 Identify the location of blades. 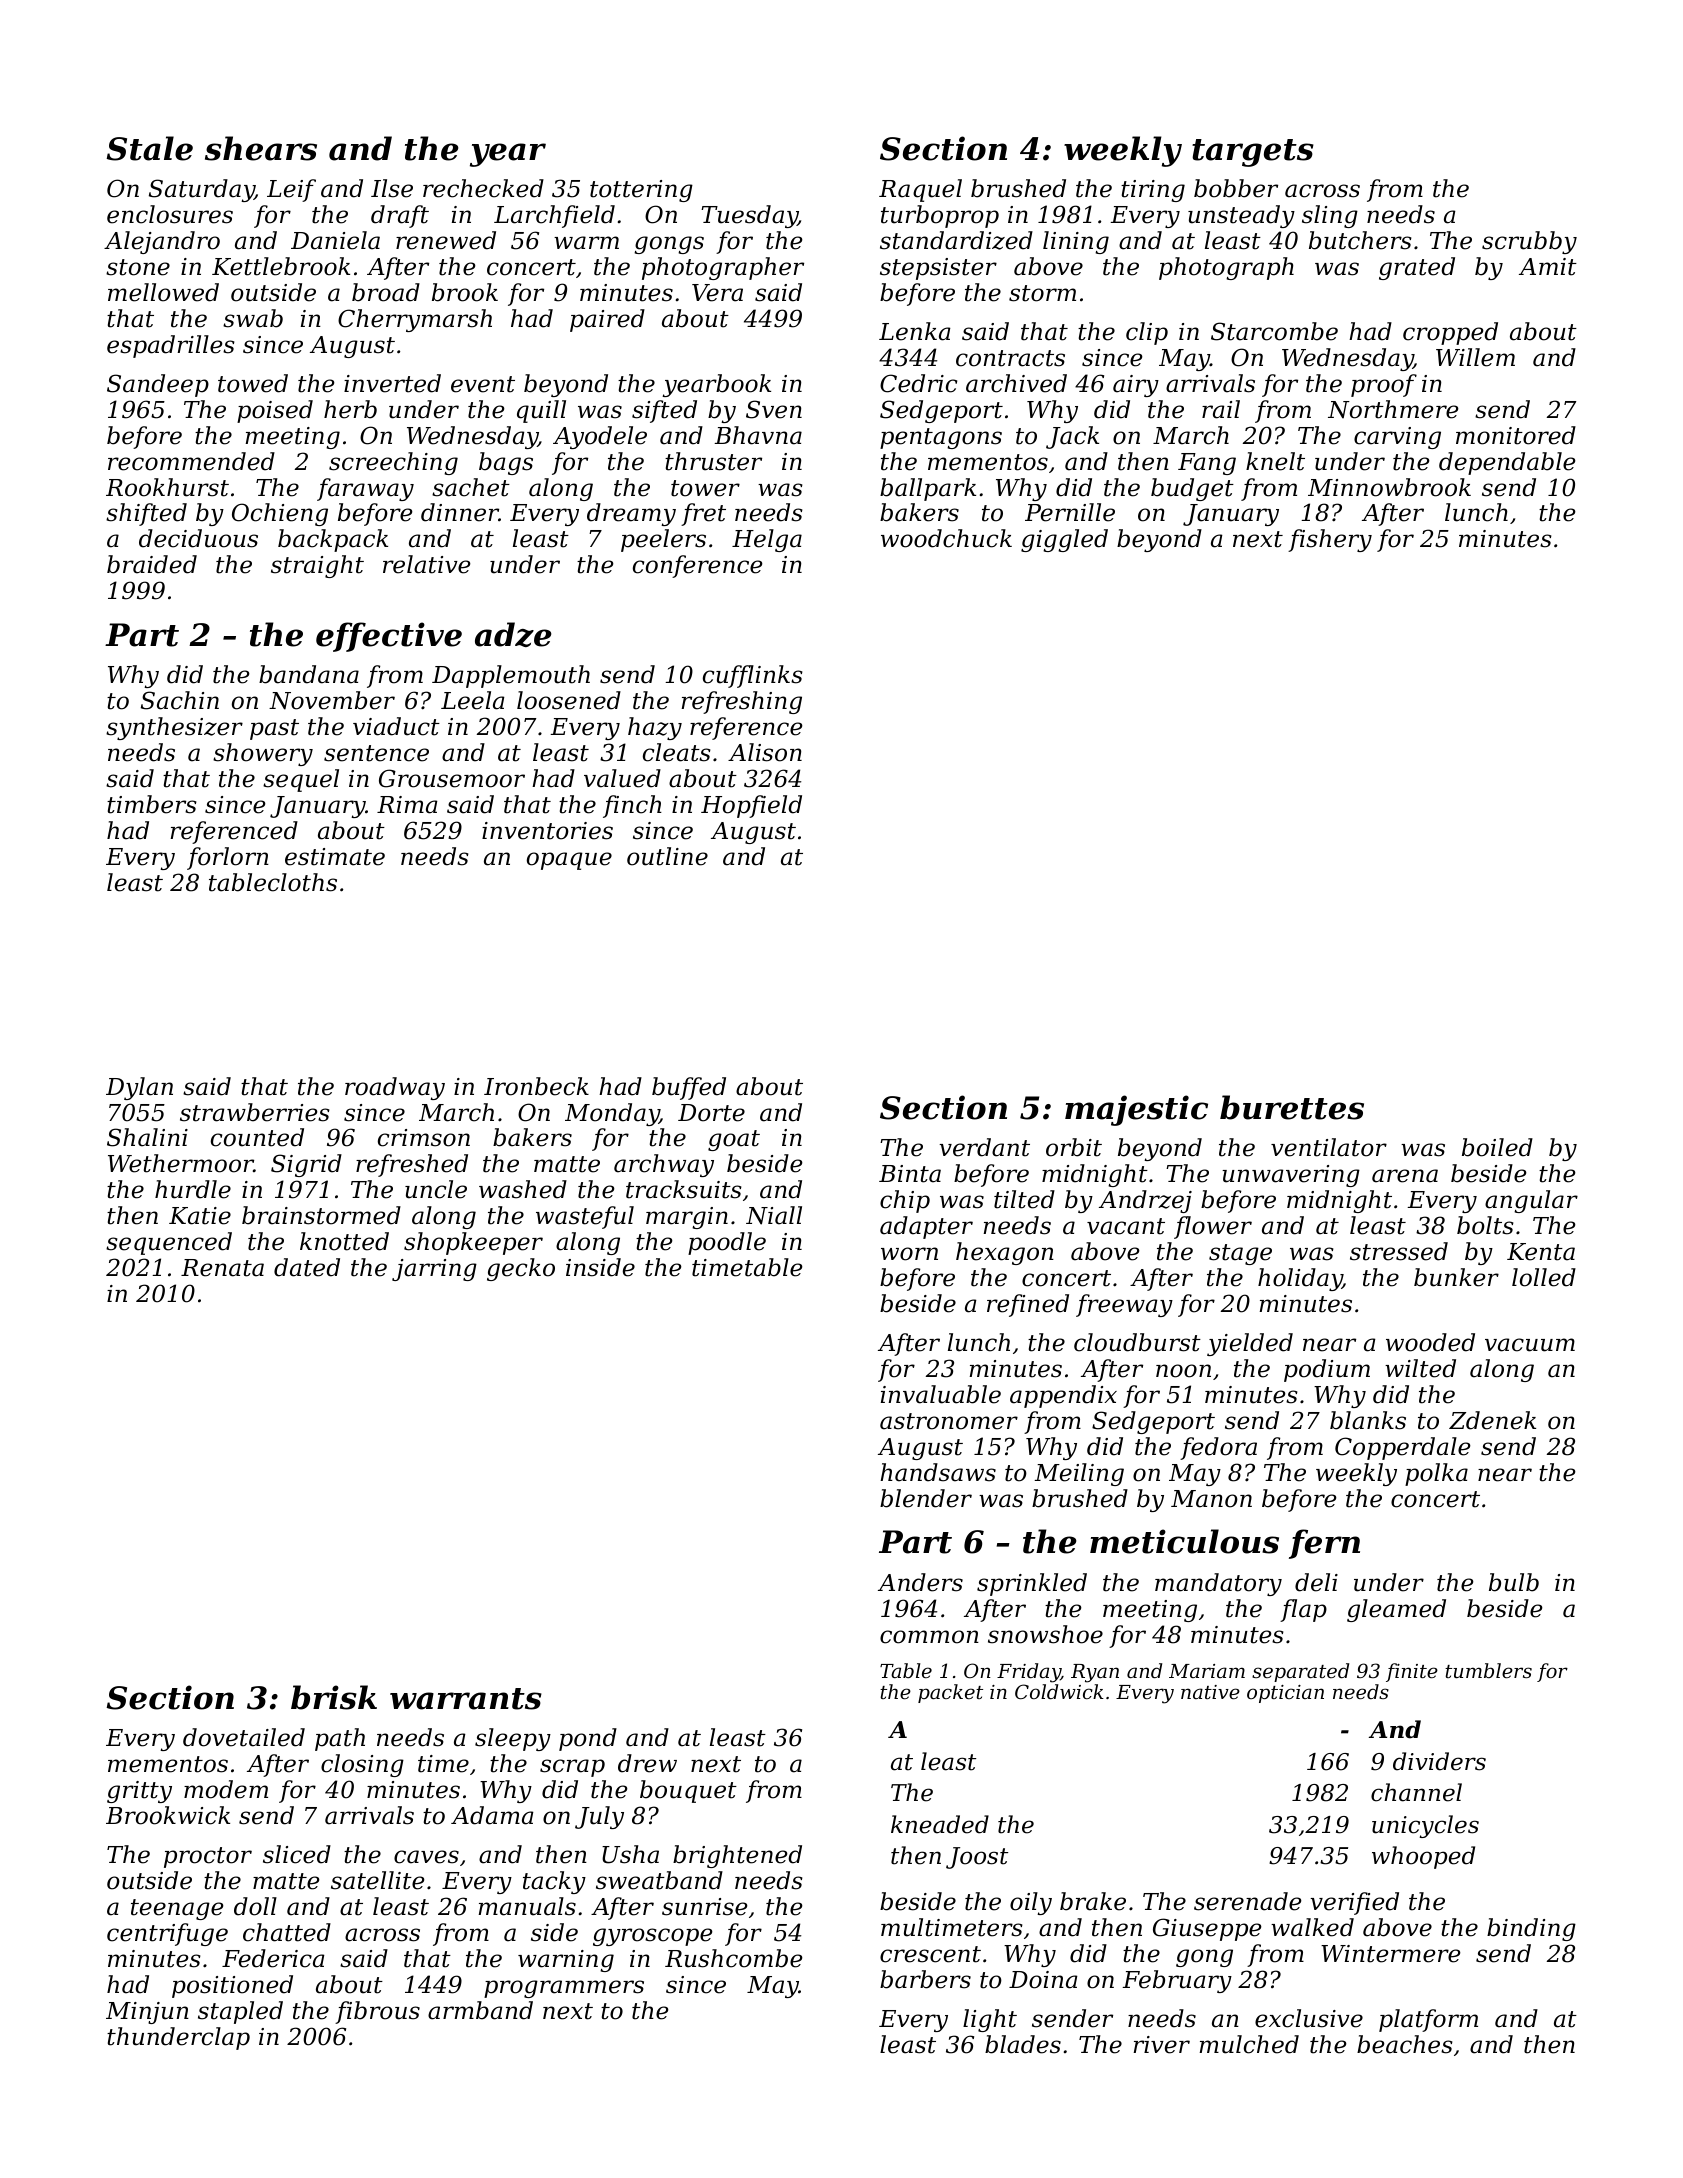
(1023, 2044).
